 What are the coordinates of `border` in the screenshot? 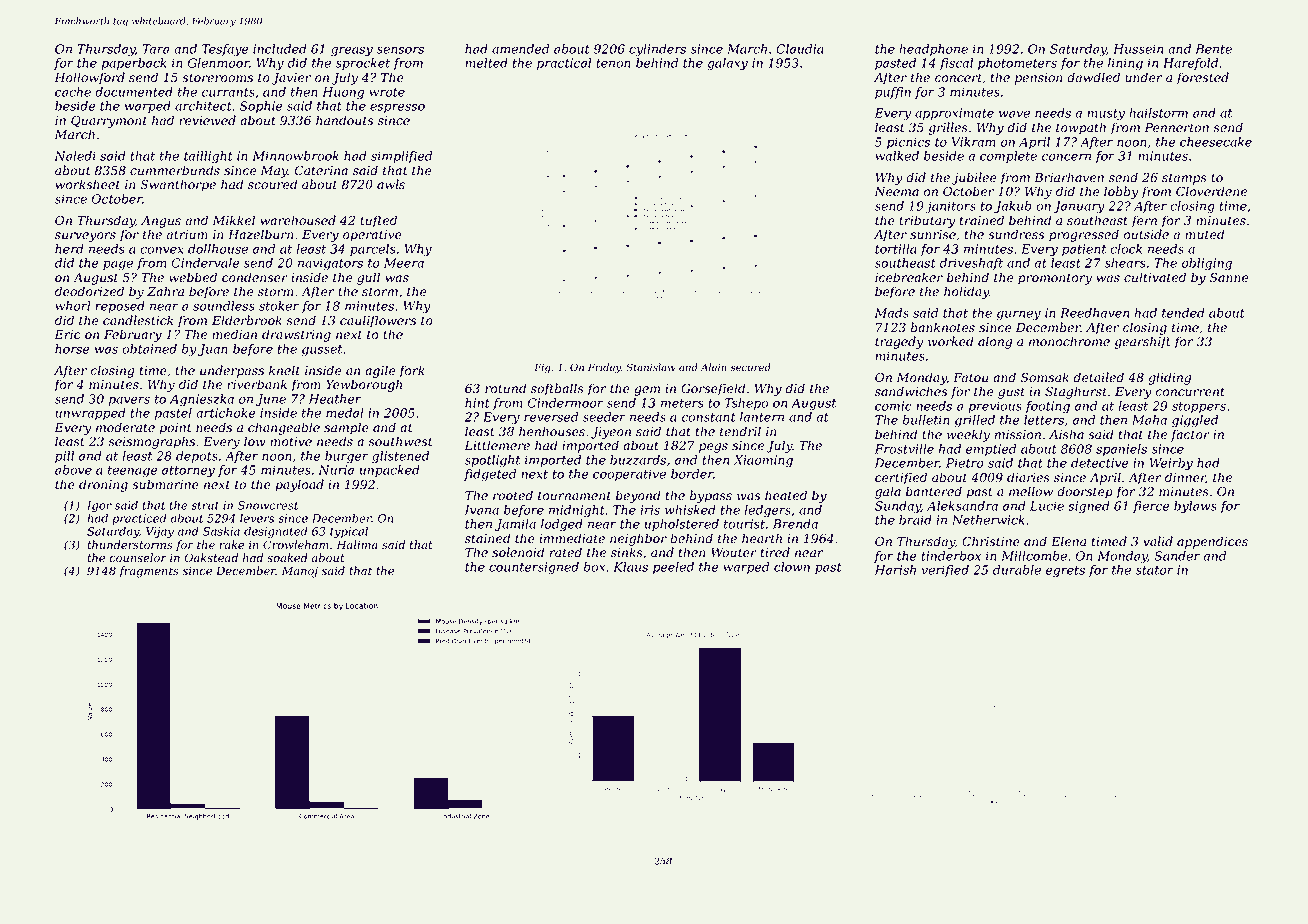 It's located at (692, 474).
